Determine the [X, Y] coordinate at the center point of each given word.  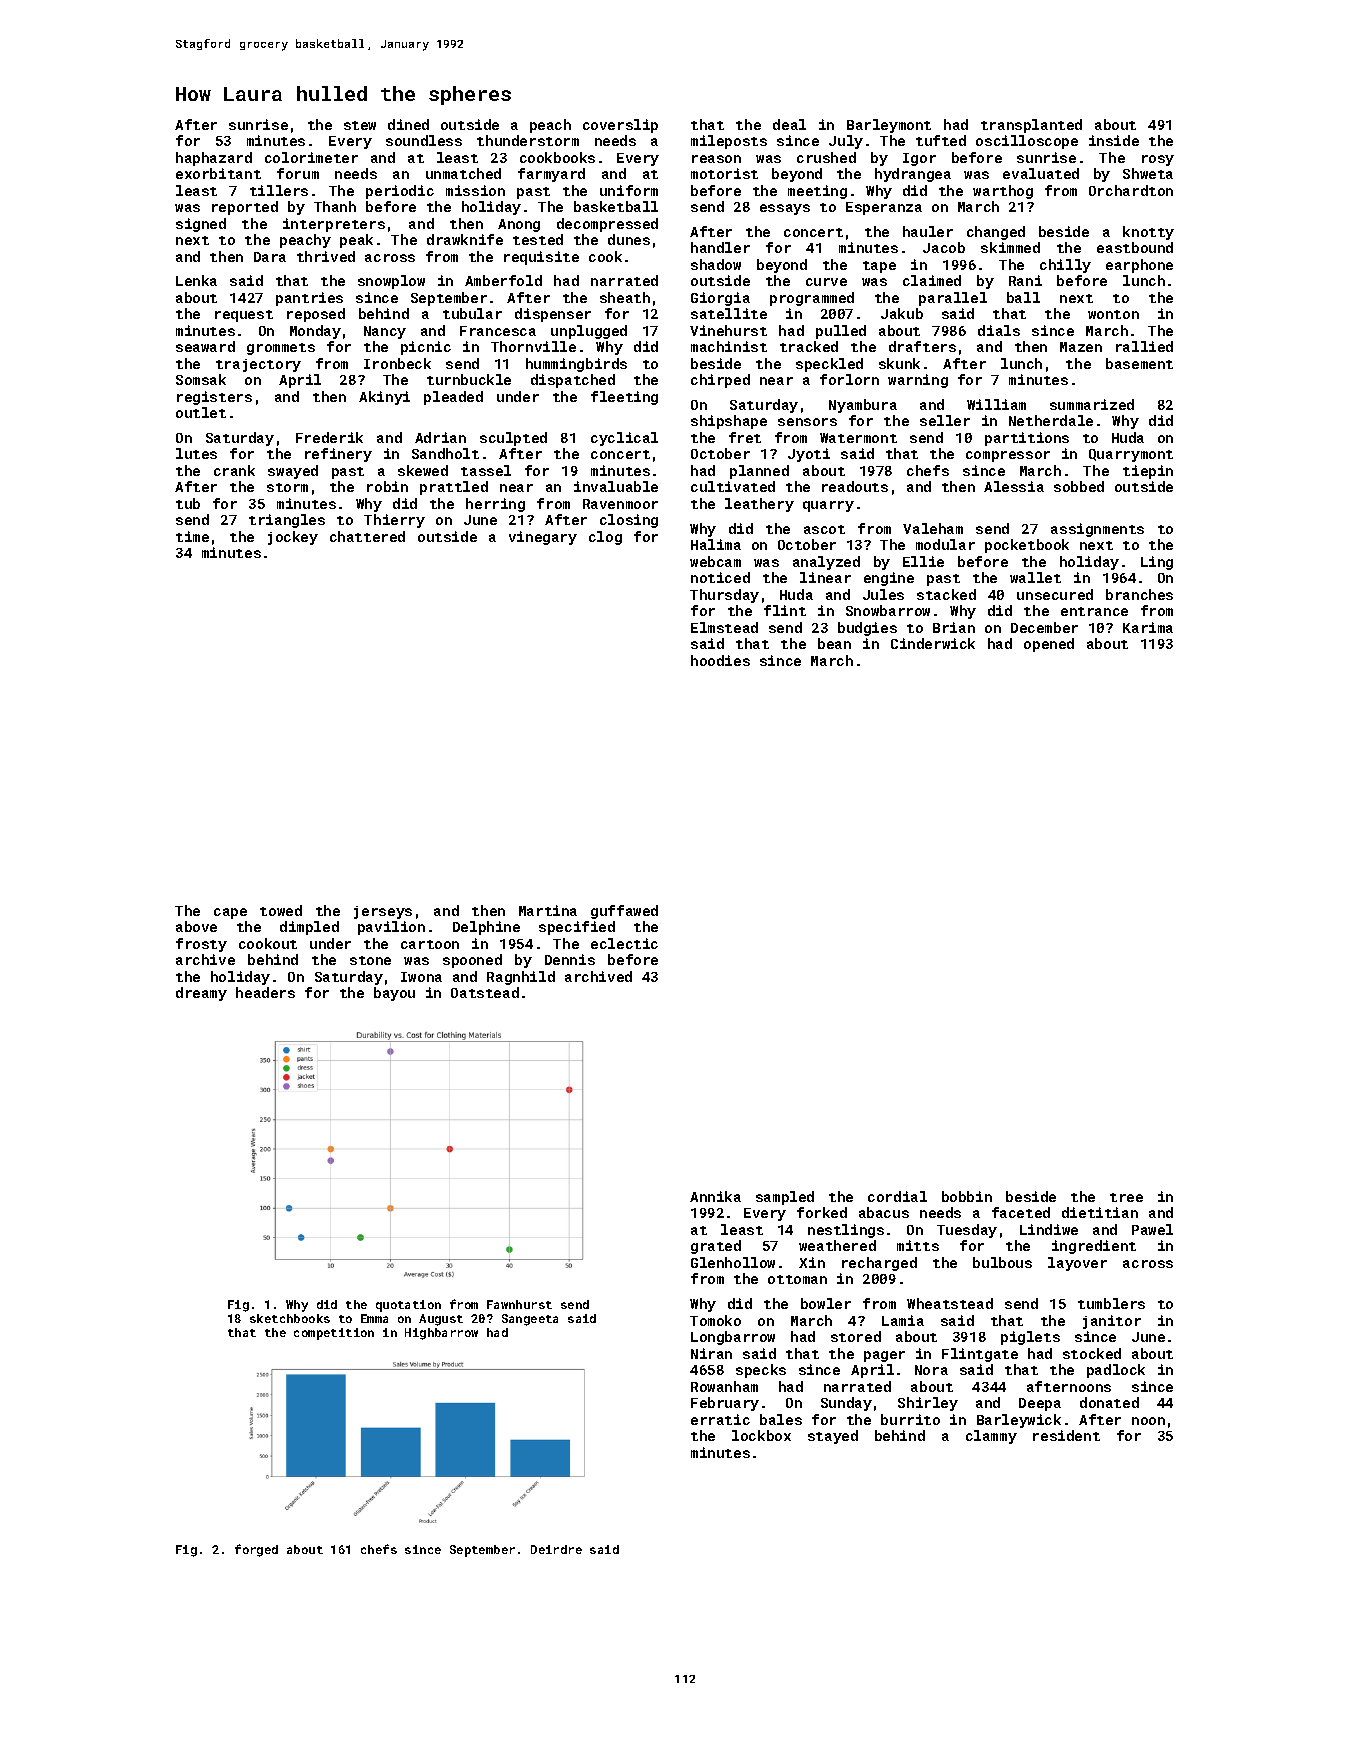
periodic [400, 192]
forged [256, 1550]
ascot [824, 529]
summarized [1092, 404]
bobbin [967, 1196]
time [192, 536]
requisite [541, 258]
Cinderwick [933, 643]
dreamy [201, 994]
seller [945, 420]
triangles [287, 521]
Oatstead [485, 992]
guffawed [624, 912]
